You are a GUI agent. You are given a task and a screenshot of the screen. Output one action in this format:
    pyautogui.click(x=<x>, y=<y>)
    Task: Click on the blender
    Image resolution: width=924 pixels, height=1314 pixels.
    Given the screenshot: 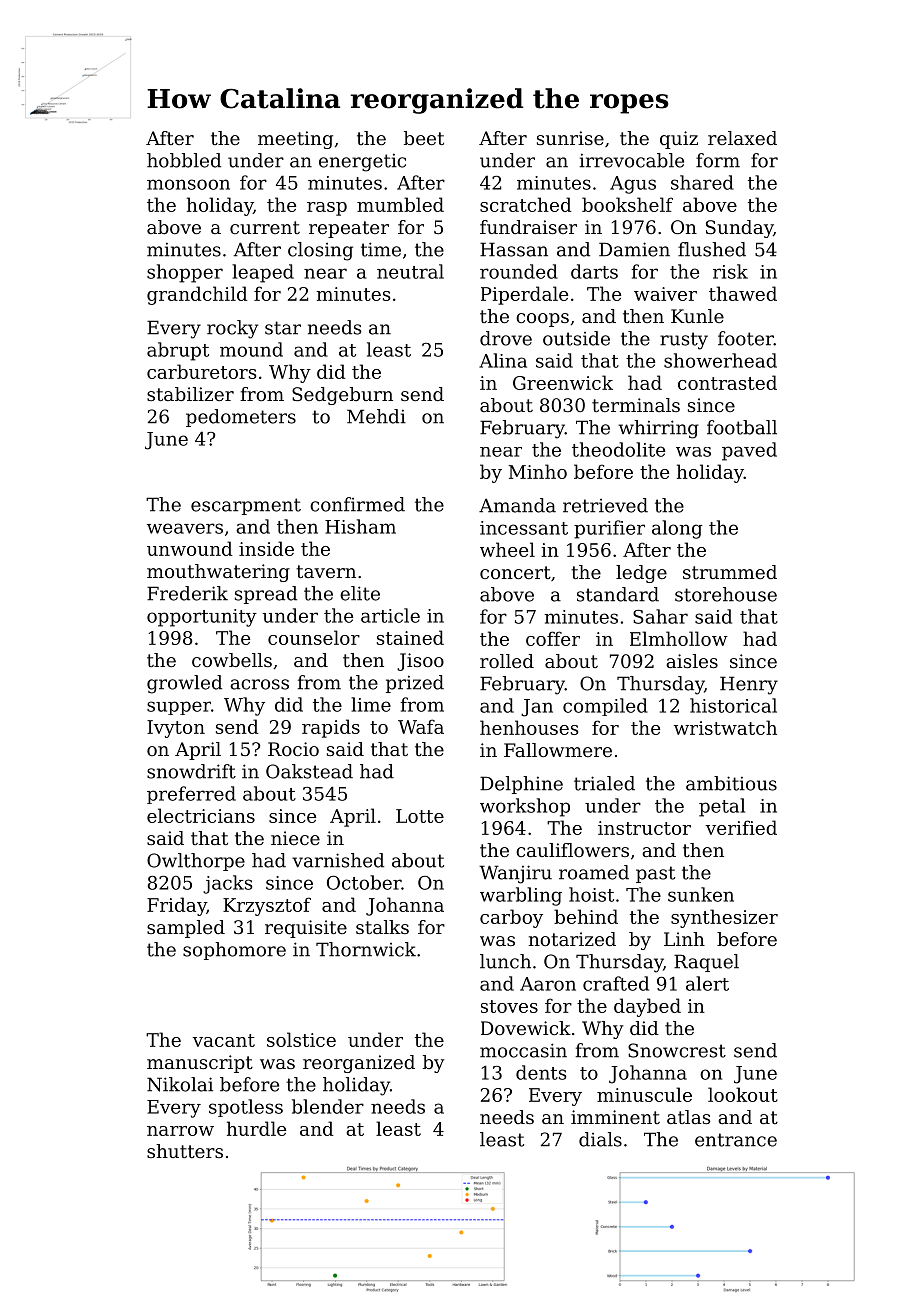 What is the action you would take?
    pyautogui.click(x=328, y=1106)
